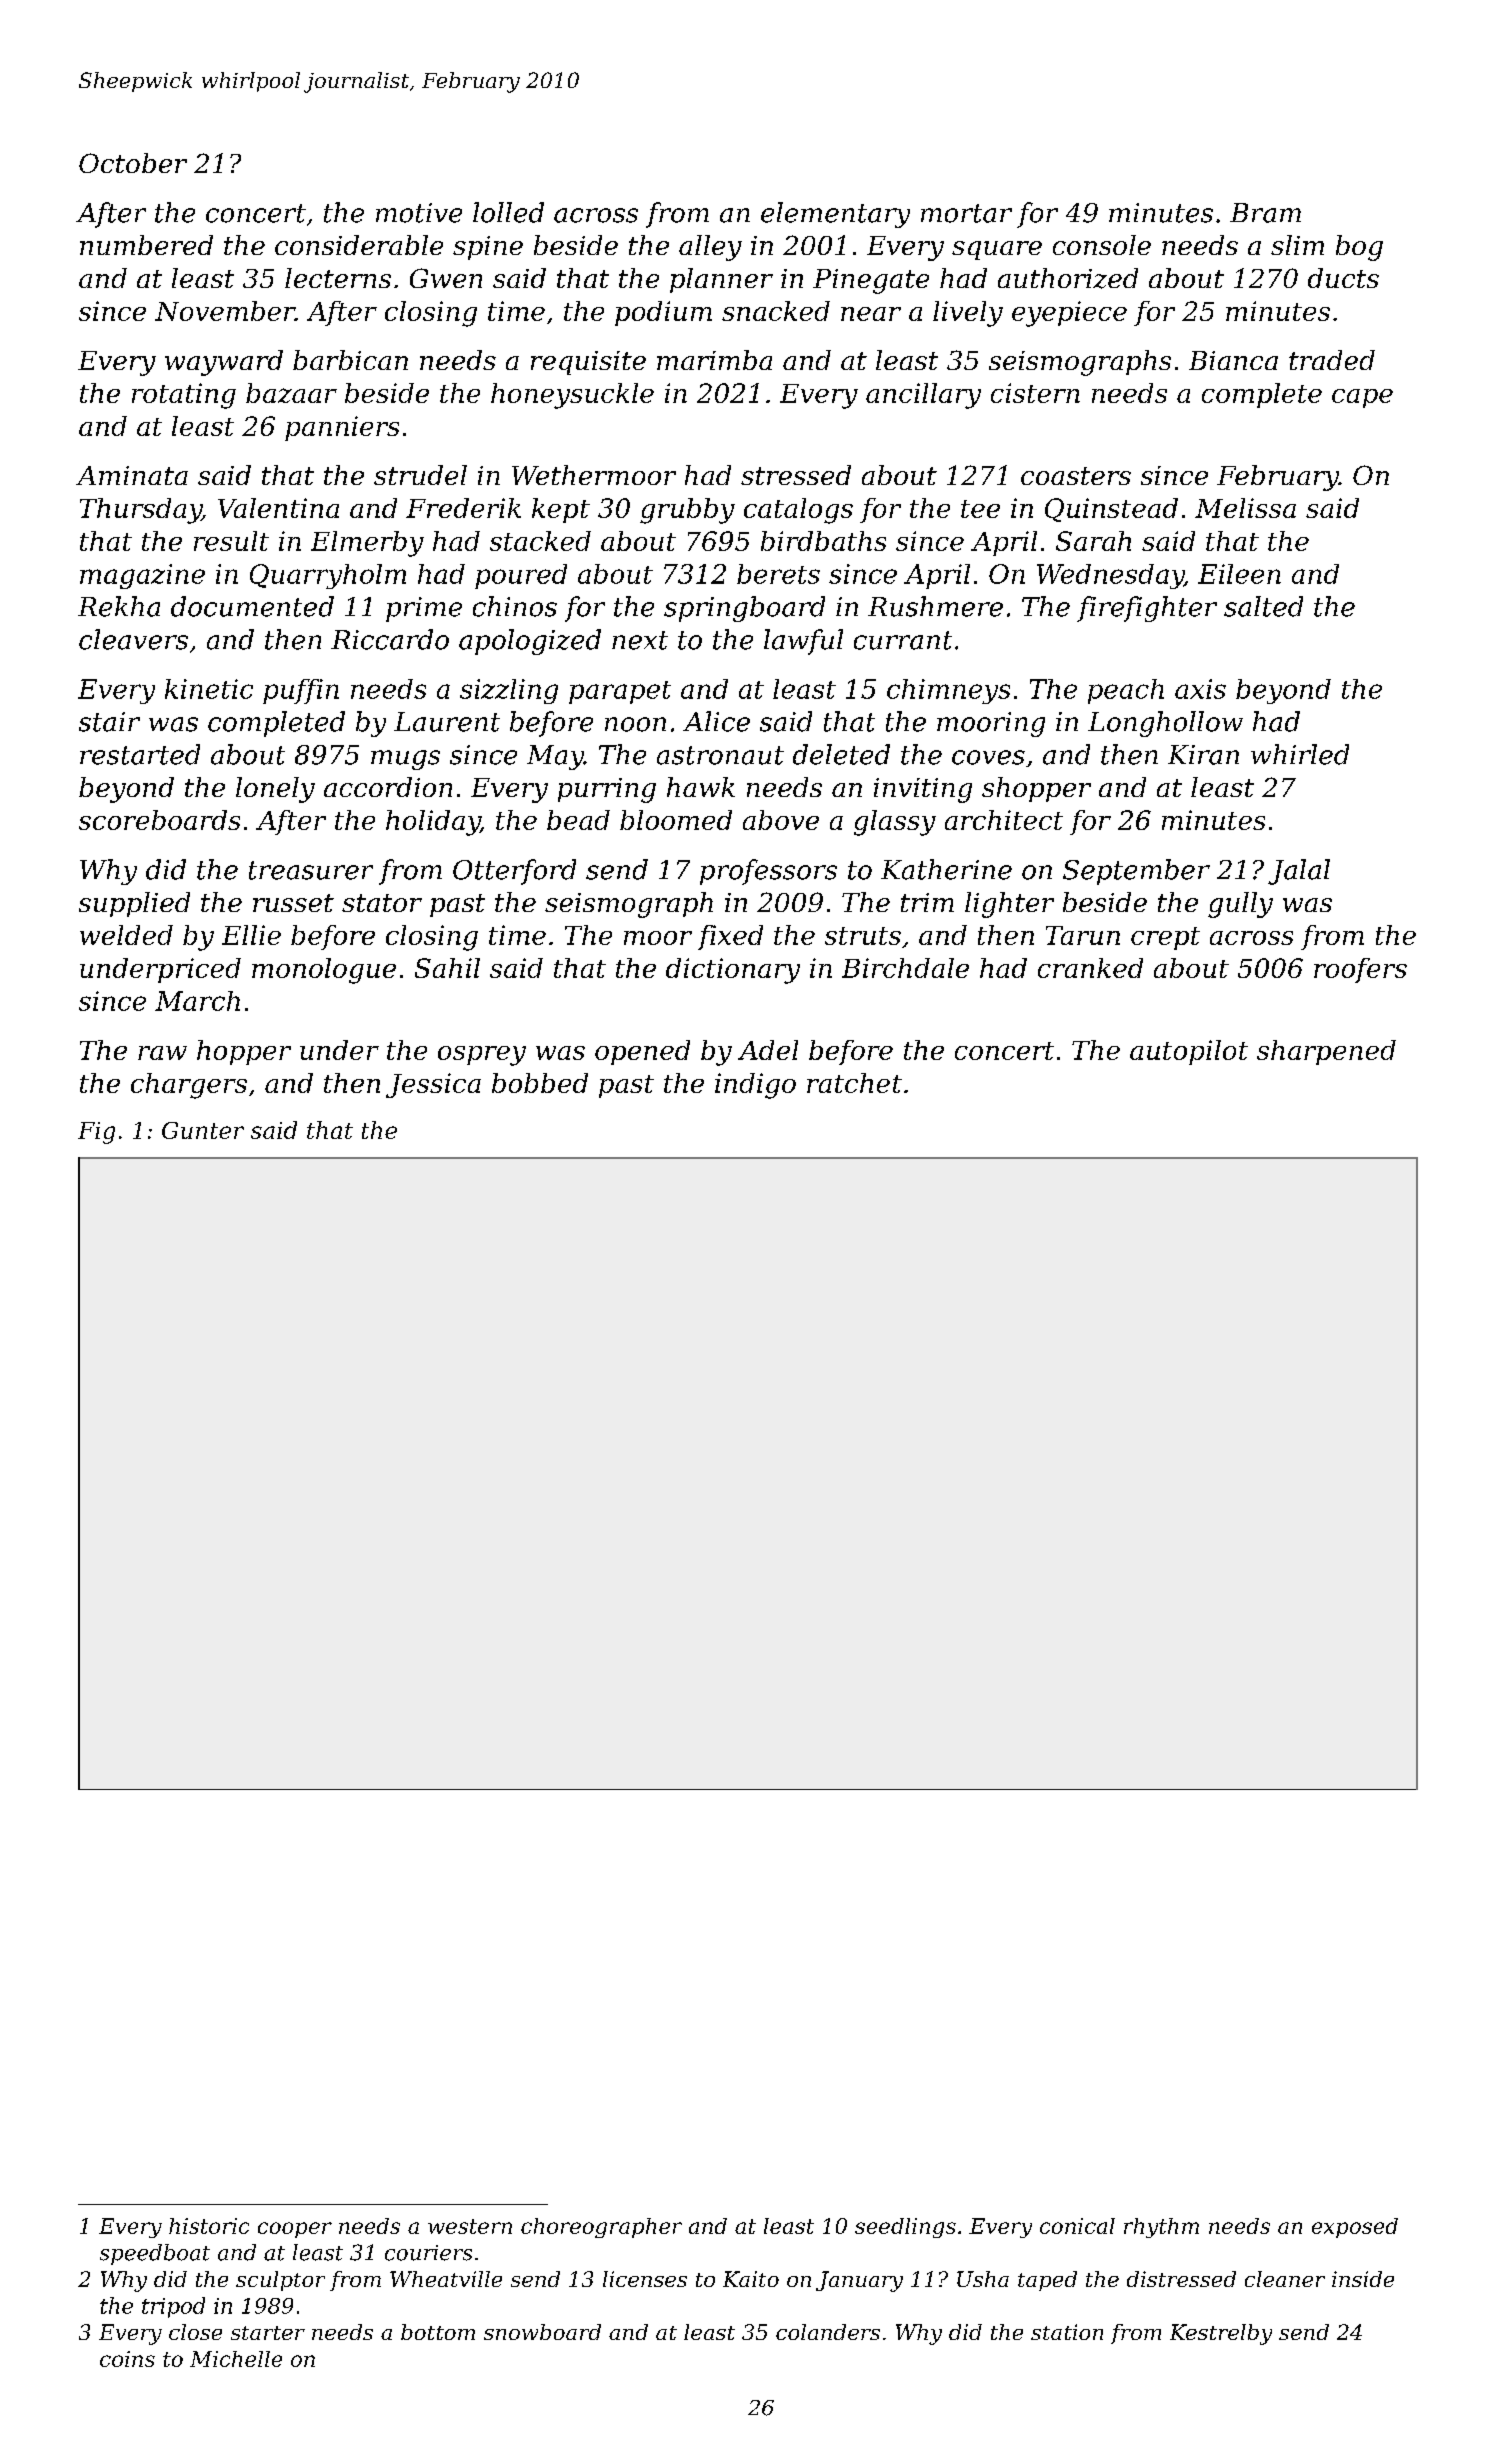 This document has height=2464, width=1496. What do you see at coordinates (1355, 2228) in the document?
I see `exposed` at bounding box center [1355, 2228].
